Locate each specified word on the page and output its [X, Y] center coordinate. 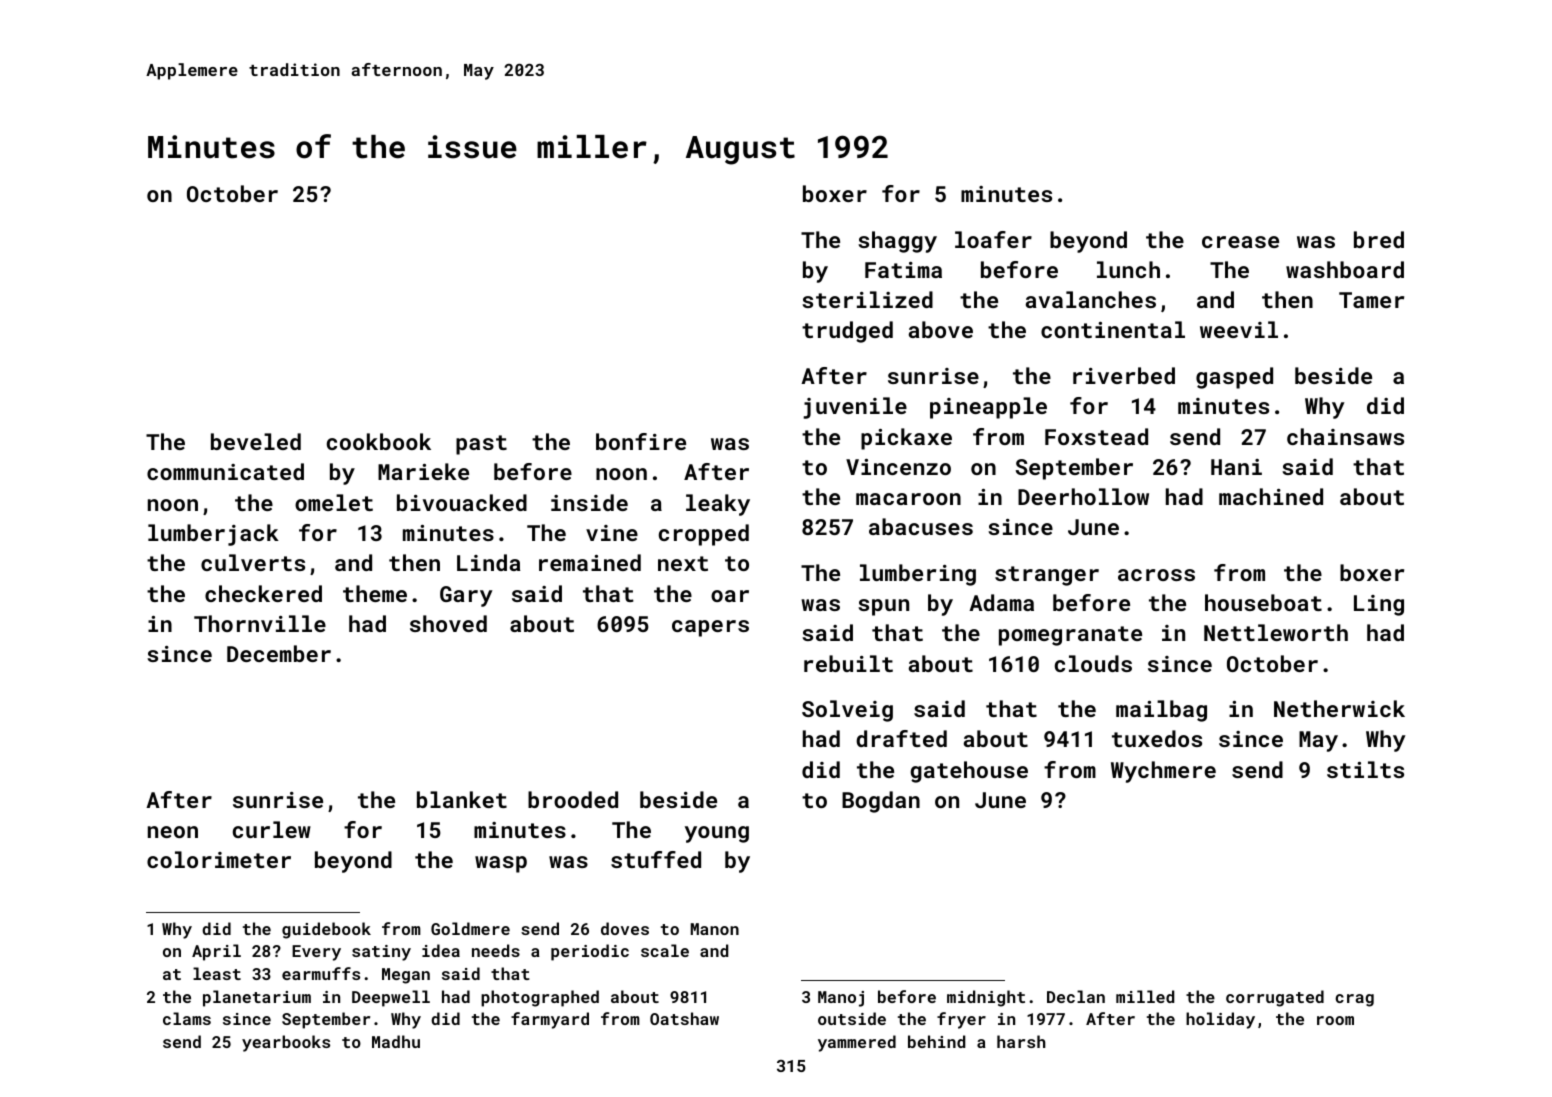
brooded [573, 799]
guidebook [326, 930]
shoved [448, 623]
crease [1240, 242]
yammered [857, 1043]
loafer [993, 239]
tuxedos [1157, 738]
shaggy [897, 242]
